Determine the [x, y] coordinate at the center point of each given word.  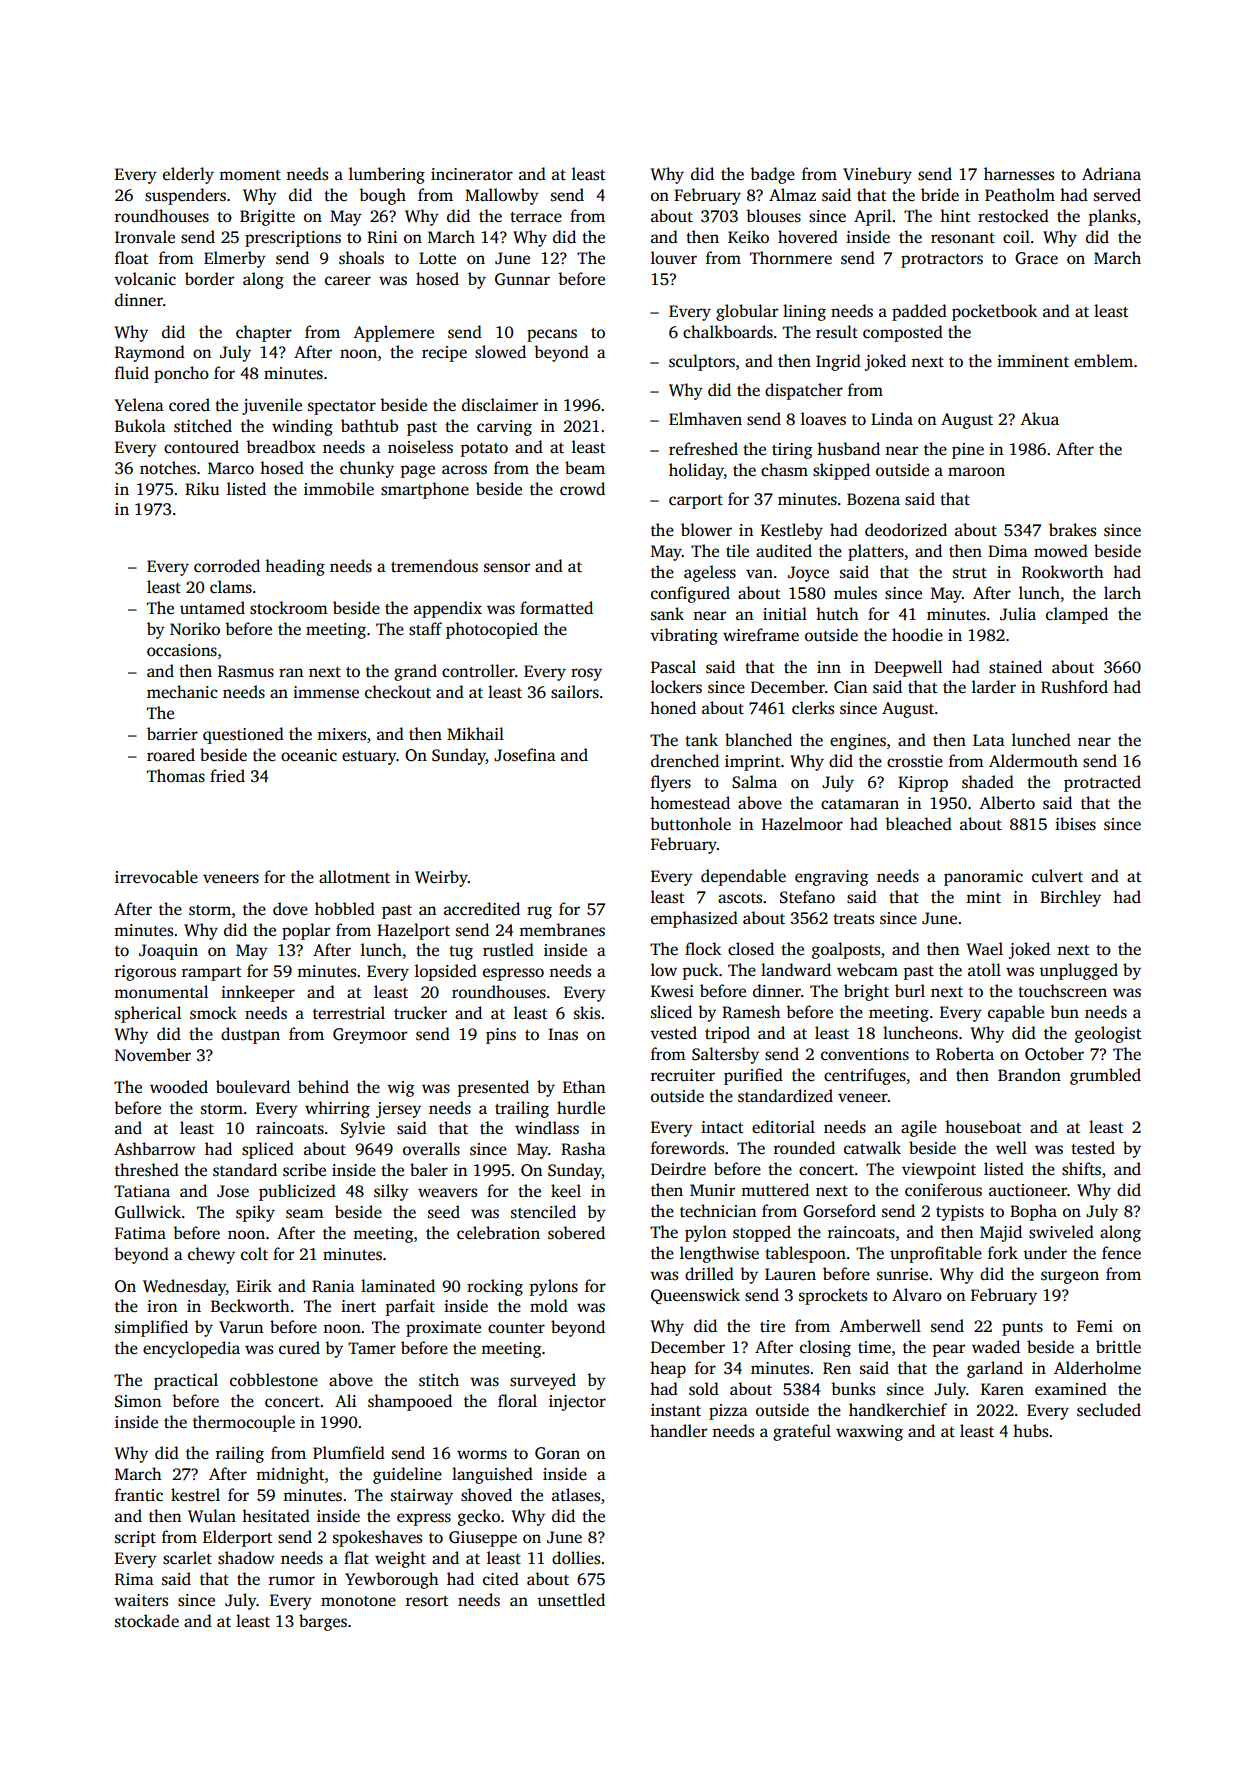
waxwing [869, 1433]
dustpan [250, 1035]
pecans [552, 335]
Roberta [965, 1054]
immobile [339, 489]
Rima [134, 1579]
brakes [1072, 530]
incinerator [472, 174]
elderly [188, 175]
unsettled [571, 1600]
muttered [775, 1190]
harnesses [1019, 174]
